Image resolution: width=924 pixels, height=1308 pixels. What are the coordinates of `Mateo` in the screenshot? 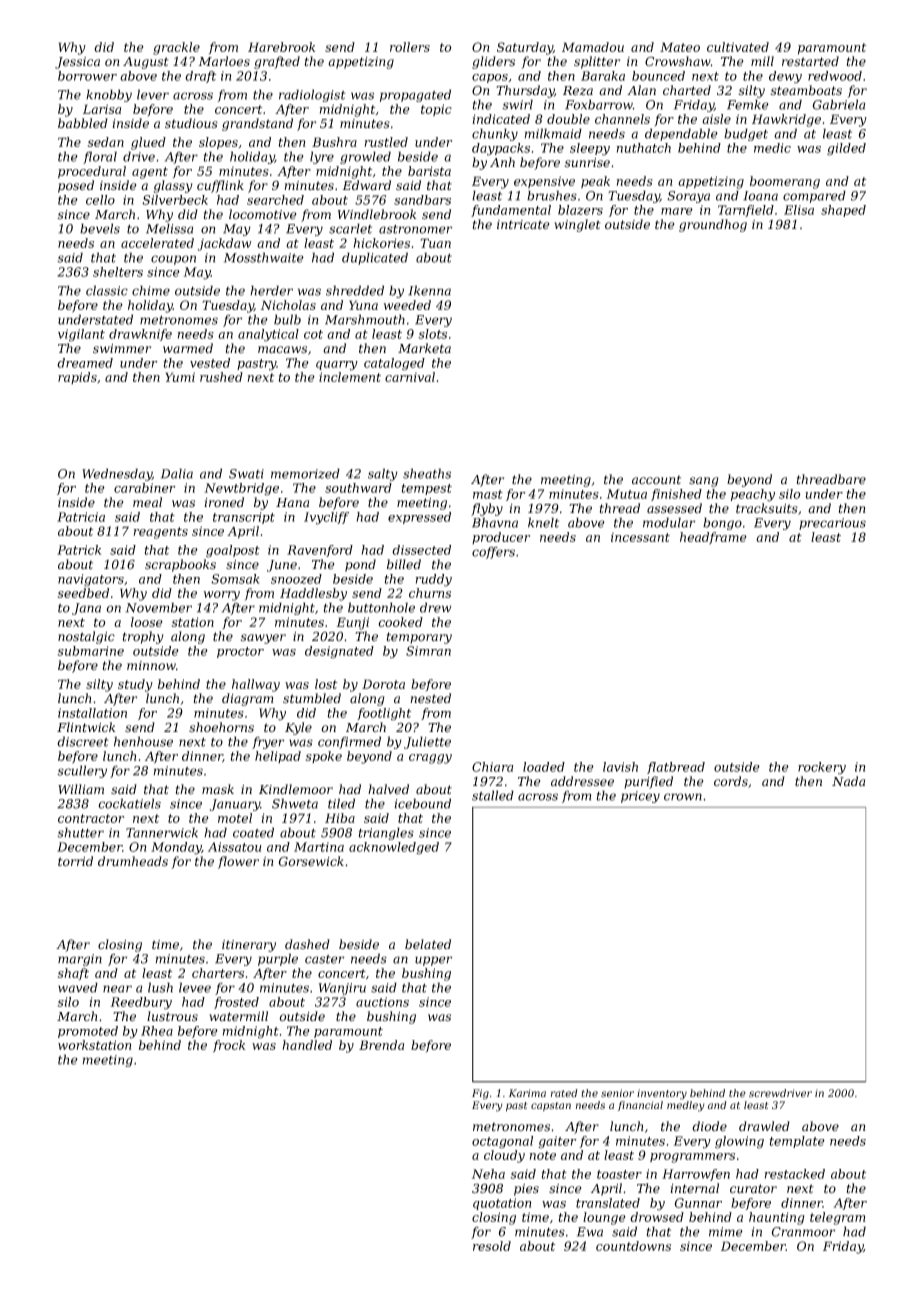 It's located at (680, 47).
